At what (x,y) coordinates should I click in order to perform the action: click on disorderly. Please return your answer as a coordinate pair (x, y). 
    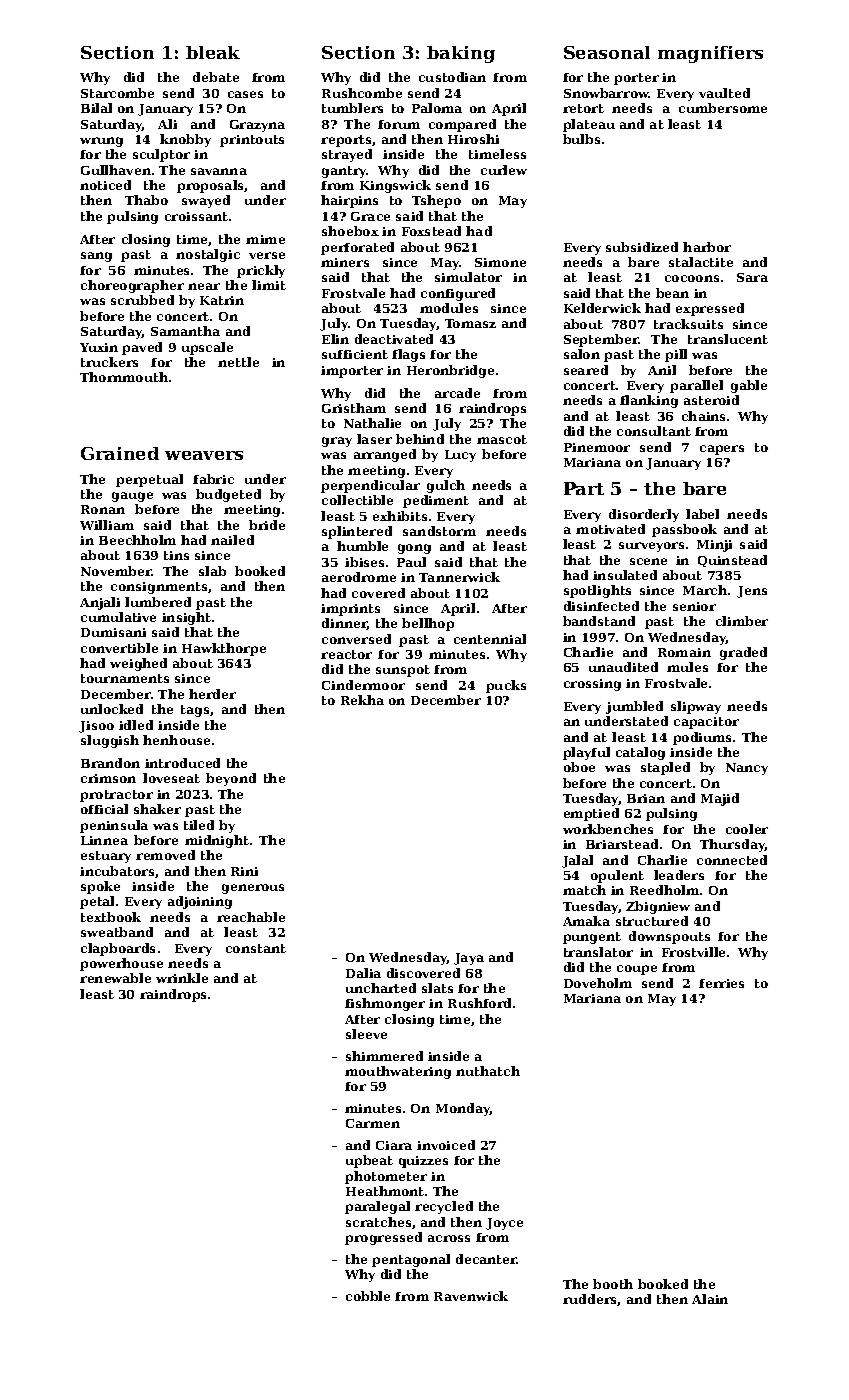
    Looking at the image, I should click on (644, 515).
